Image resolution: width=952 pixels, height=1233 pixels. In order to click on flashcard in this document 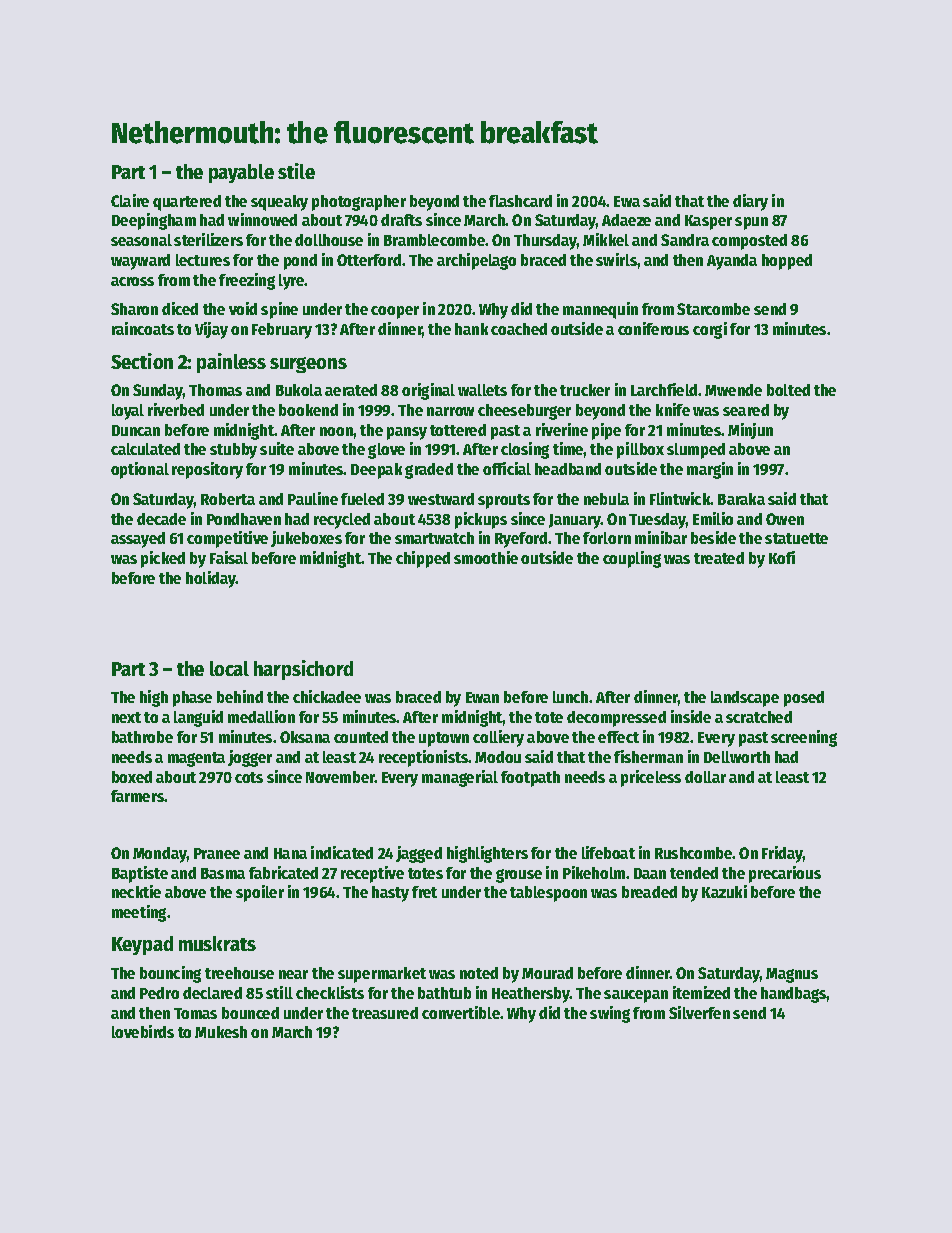, I will do `click(520, 201)`.
